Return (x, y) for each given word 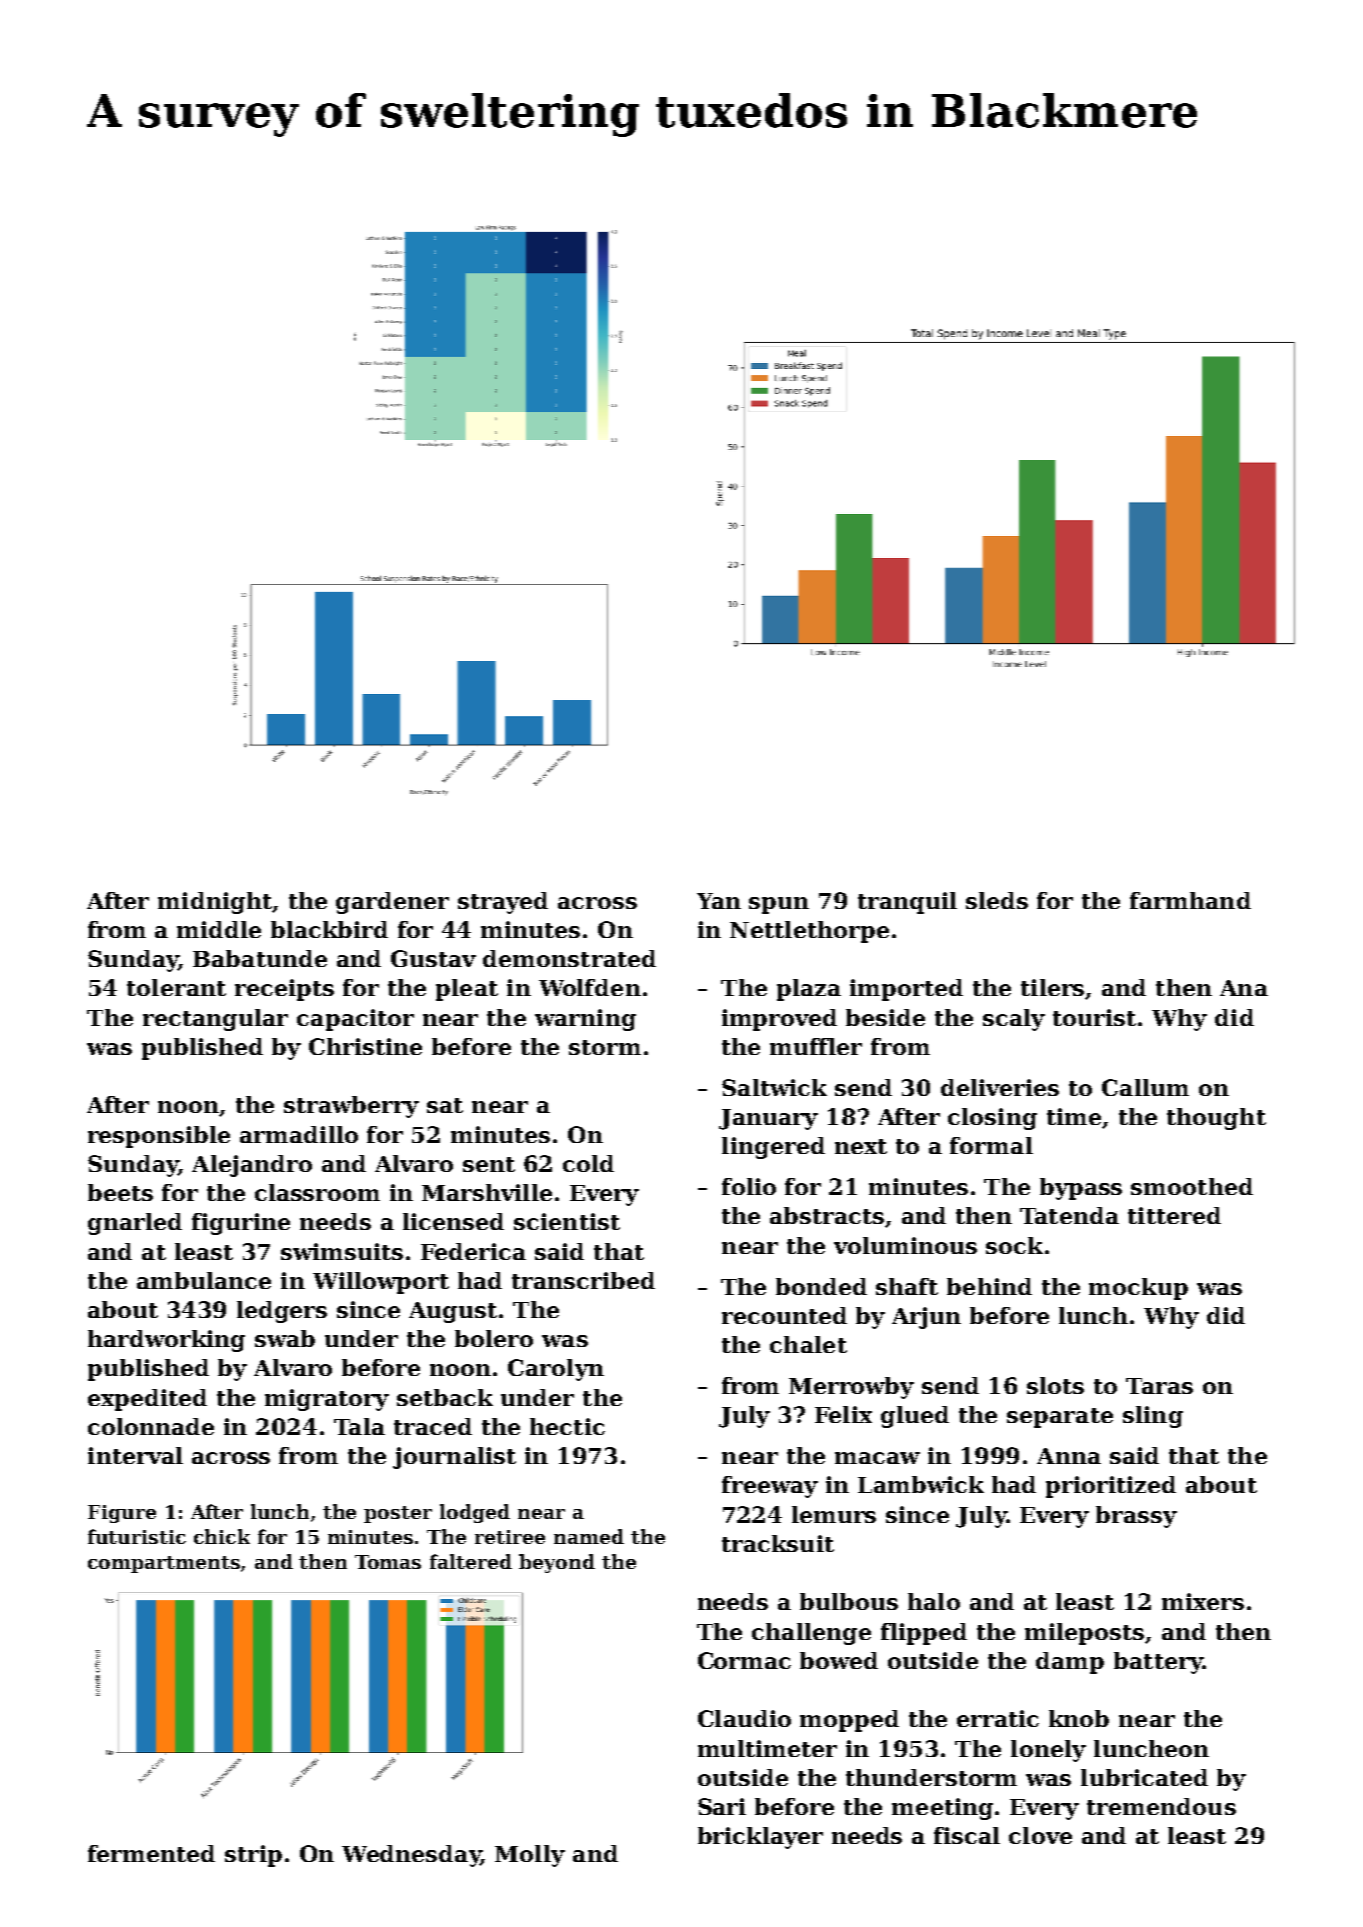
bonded (821, 1286)
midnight (215, 903)
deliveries (1000, 1087)
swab (285, 1338)
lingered (773, 1148)
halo (934, 1601)
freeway (770, 1487)
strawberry (351, 1107)
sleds (997, 900)
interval (135, 1455)
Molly (530, 1856)
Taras (1159, 1386)
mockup (1138, 1289)
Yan (719, 901)
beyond (557, 1563)
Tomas (388, 1562)
